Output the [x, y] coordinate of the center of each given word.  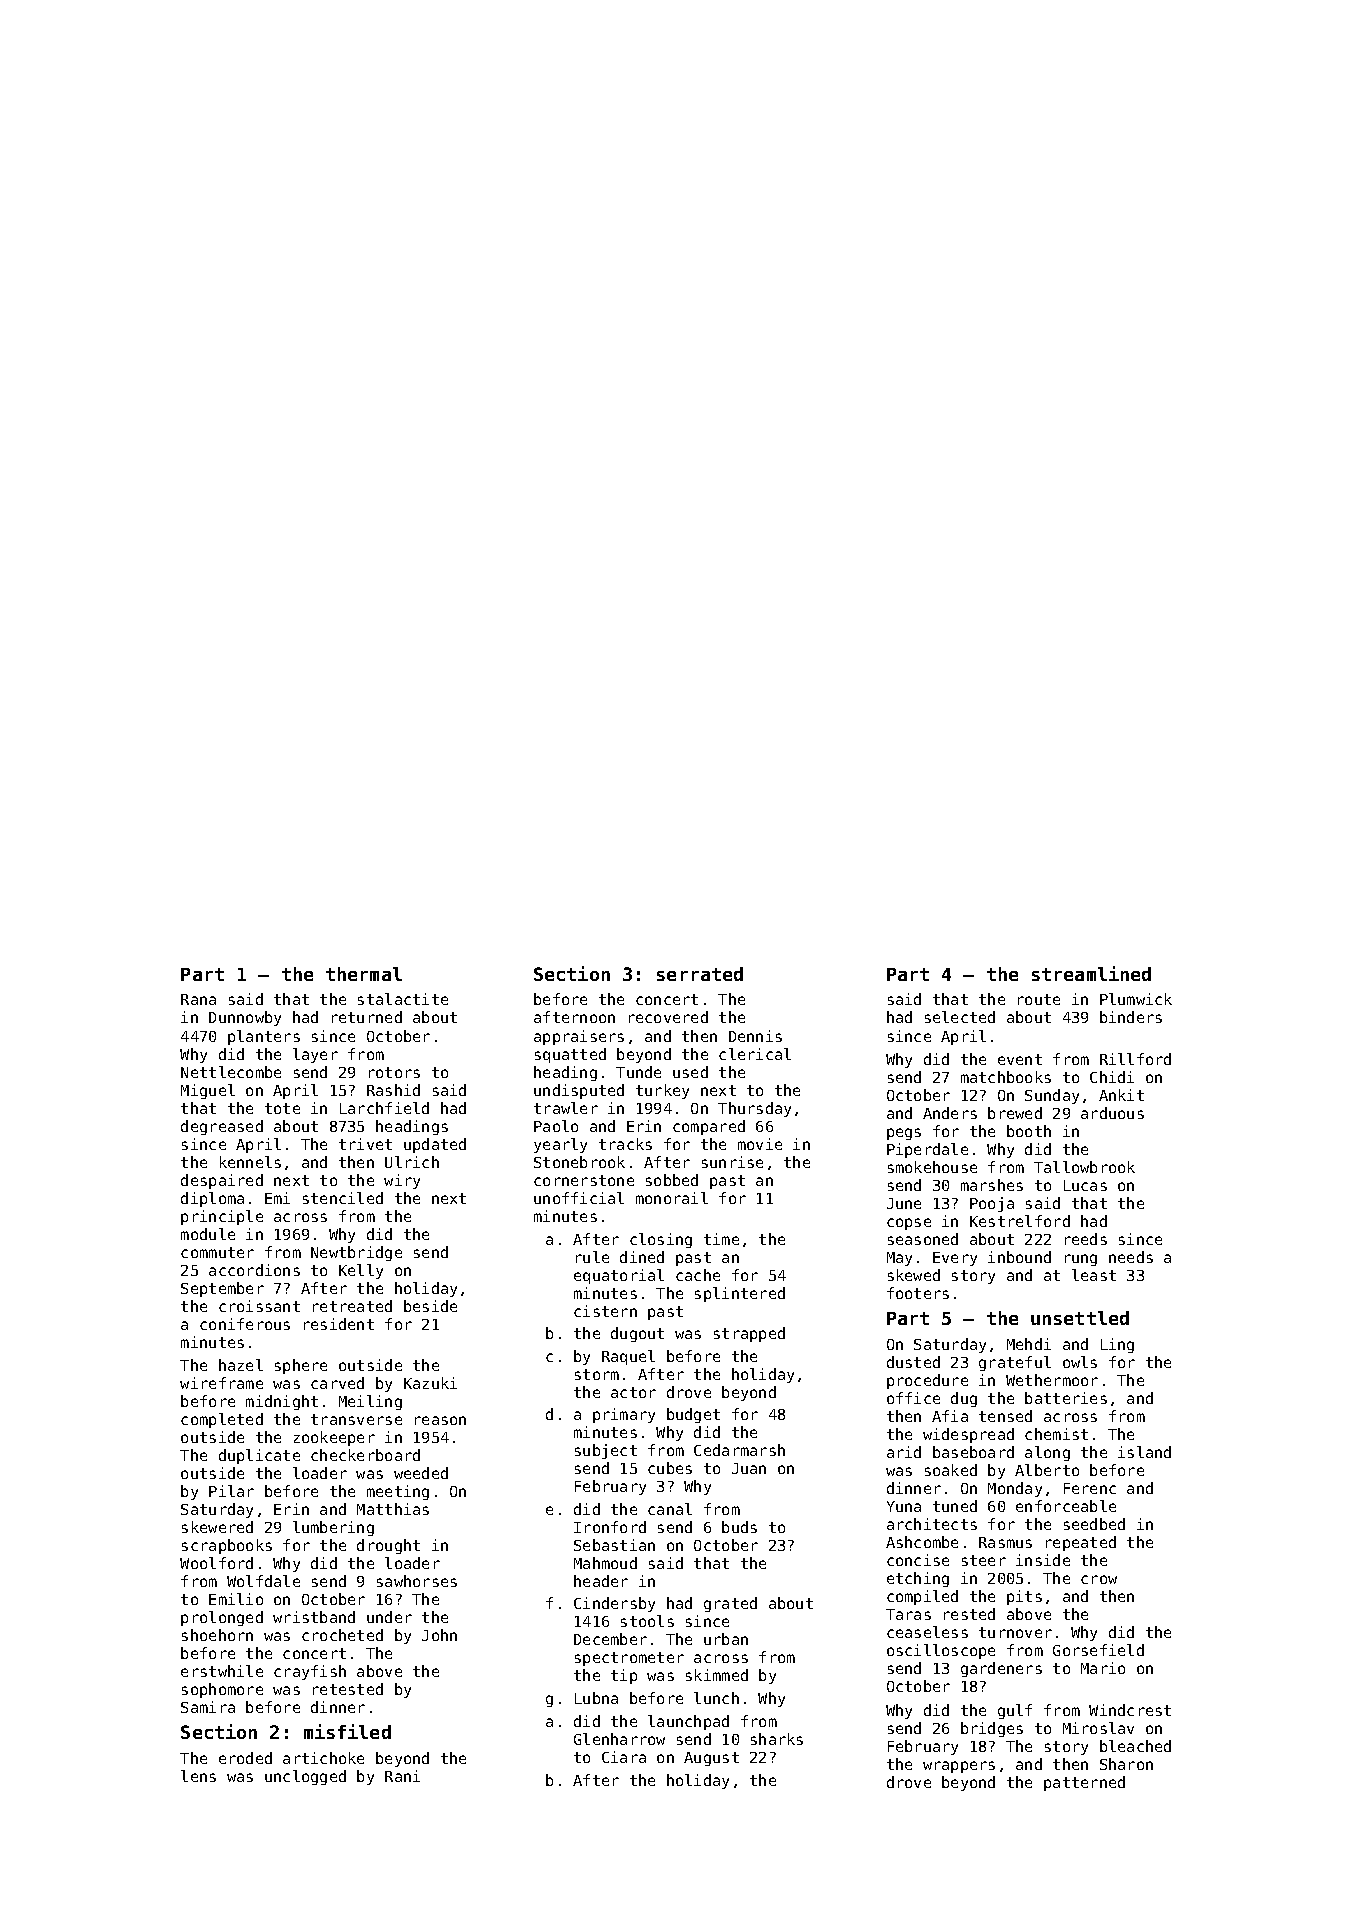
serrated [700, 974]
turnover [1015, 1632]
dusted [913, 1362]
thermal [364, 974]
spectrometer [629, 1659]
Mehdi [1029, 1344]
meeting [398, 1492]
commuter [217, 1252]
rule [592, 1257]
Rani [402, 1776]
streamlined [1091, 973]
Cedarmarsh [739, 1450]
